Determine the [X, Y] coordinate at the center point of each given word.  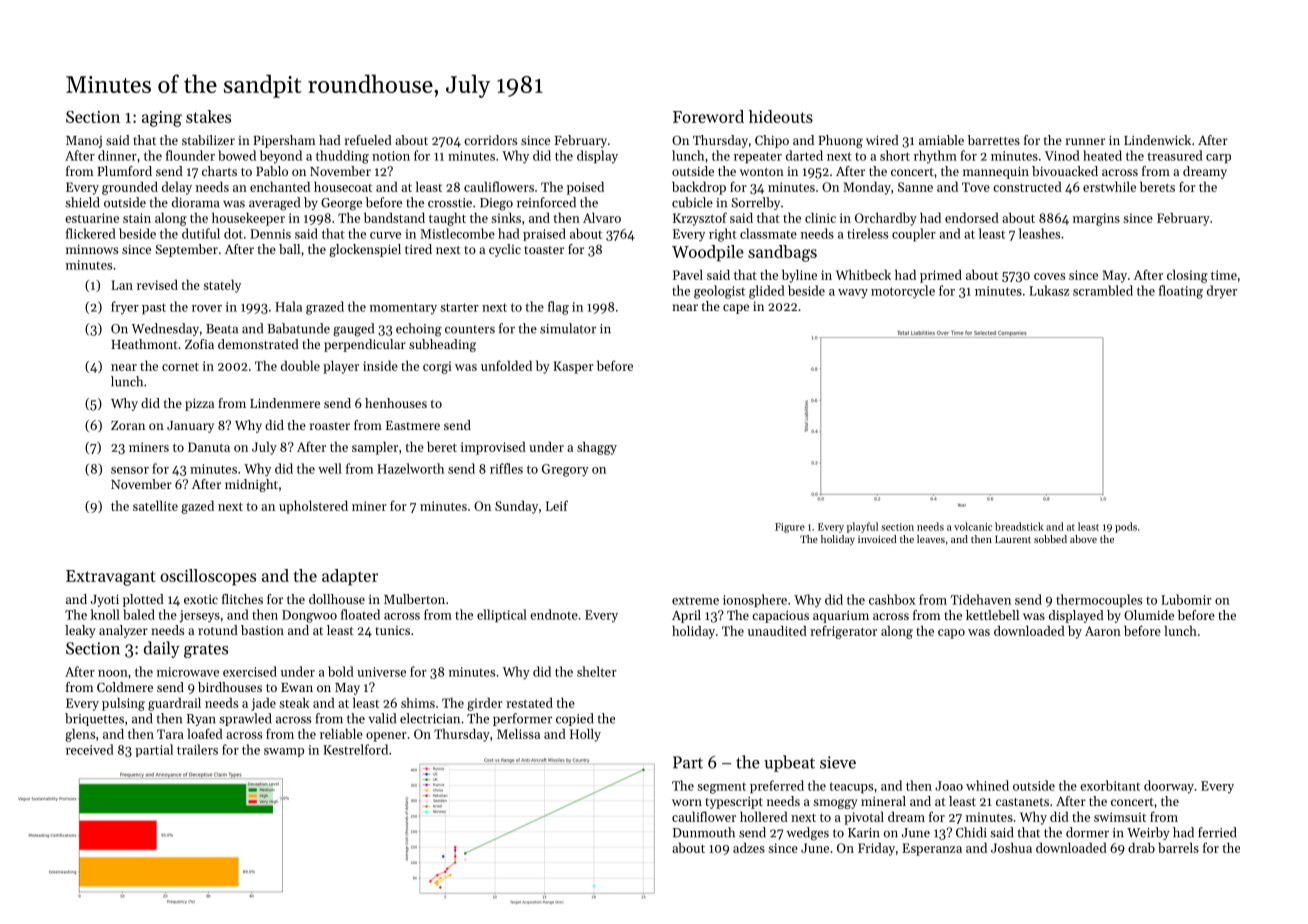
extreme [695, 601]
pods [1126, 527]
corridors [490, 140]
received [90, 749]
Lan [122, 285]
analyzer [123, 631]
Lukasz [1049, 290]
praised [544, 234]
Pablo [272, 171]
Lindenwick [1157, 140]
